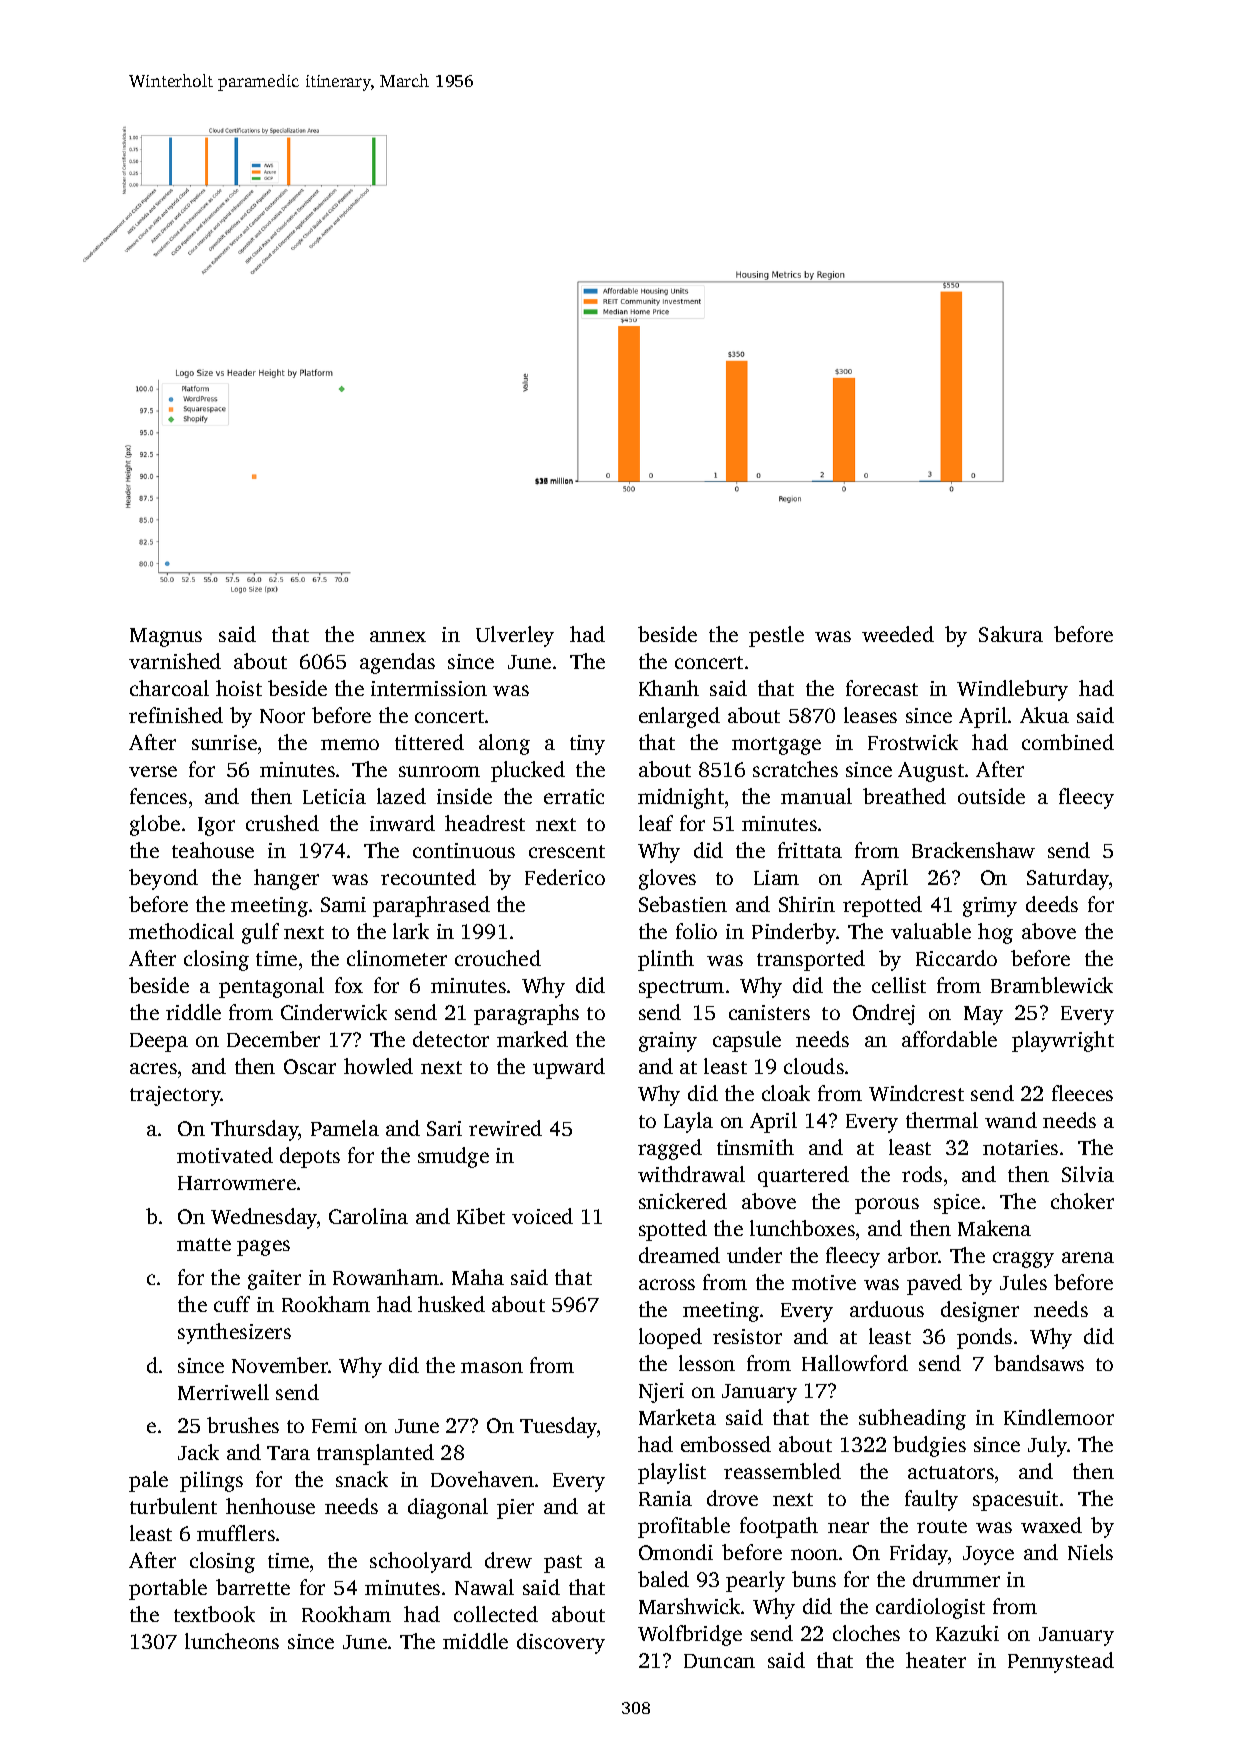 This image has height=1760, width=1244. Describe the element at coordinates (1011, 634) in the image. I see `Sakura` at that location.
